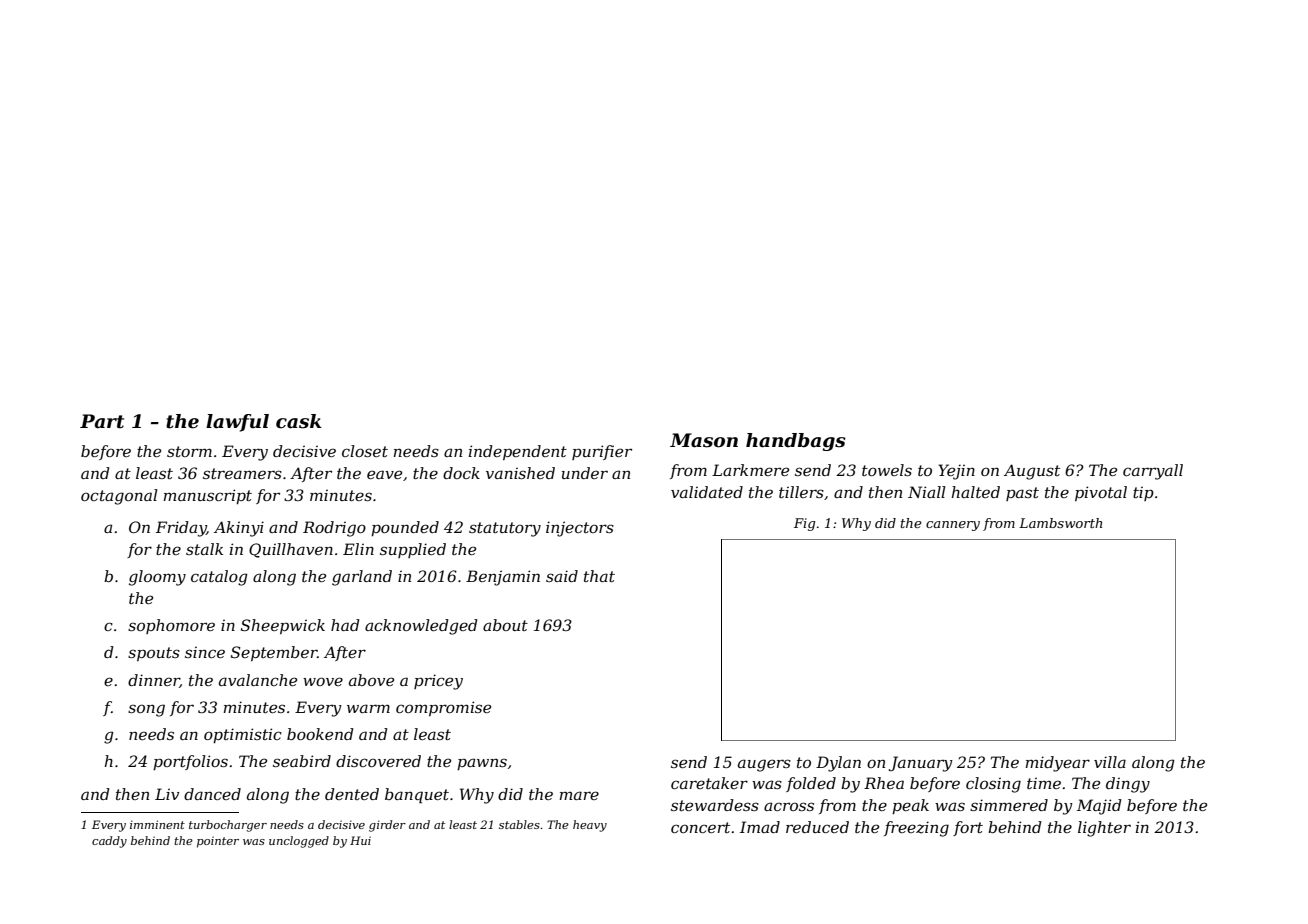 The height and width of the image is (924, 1308). What do you see at coordinates (239, 529) in the image?
I see `Akinyi` at bounding box center [239, 529].
